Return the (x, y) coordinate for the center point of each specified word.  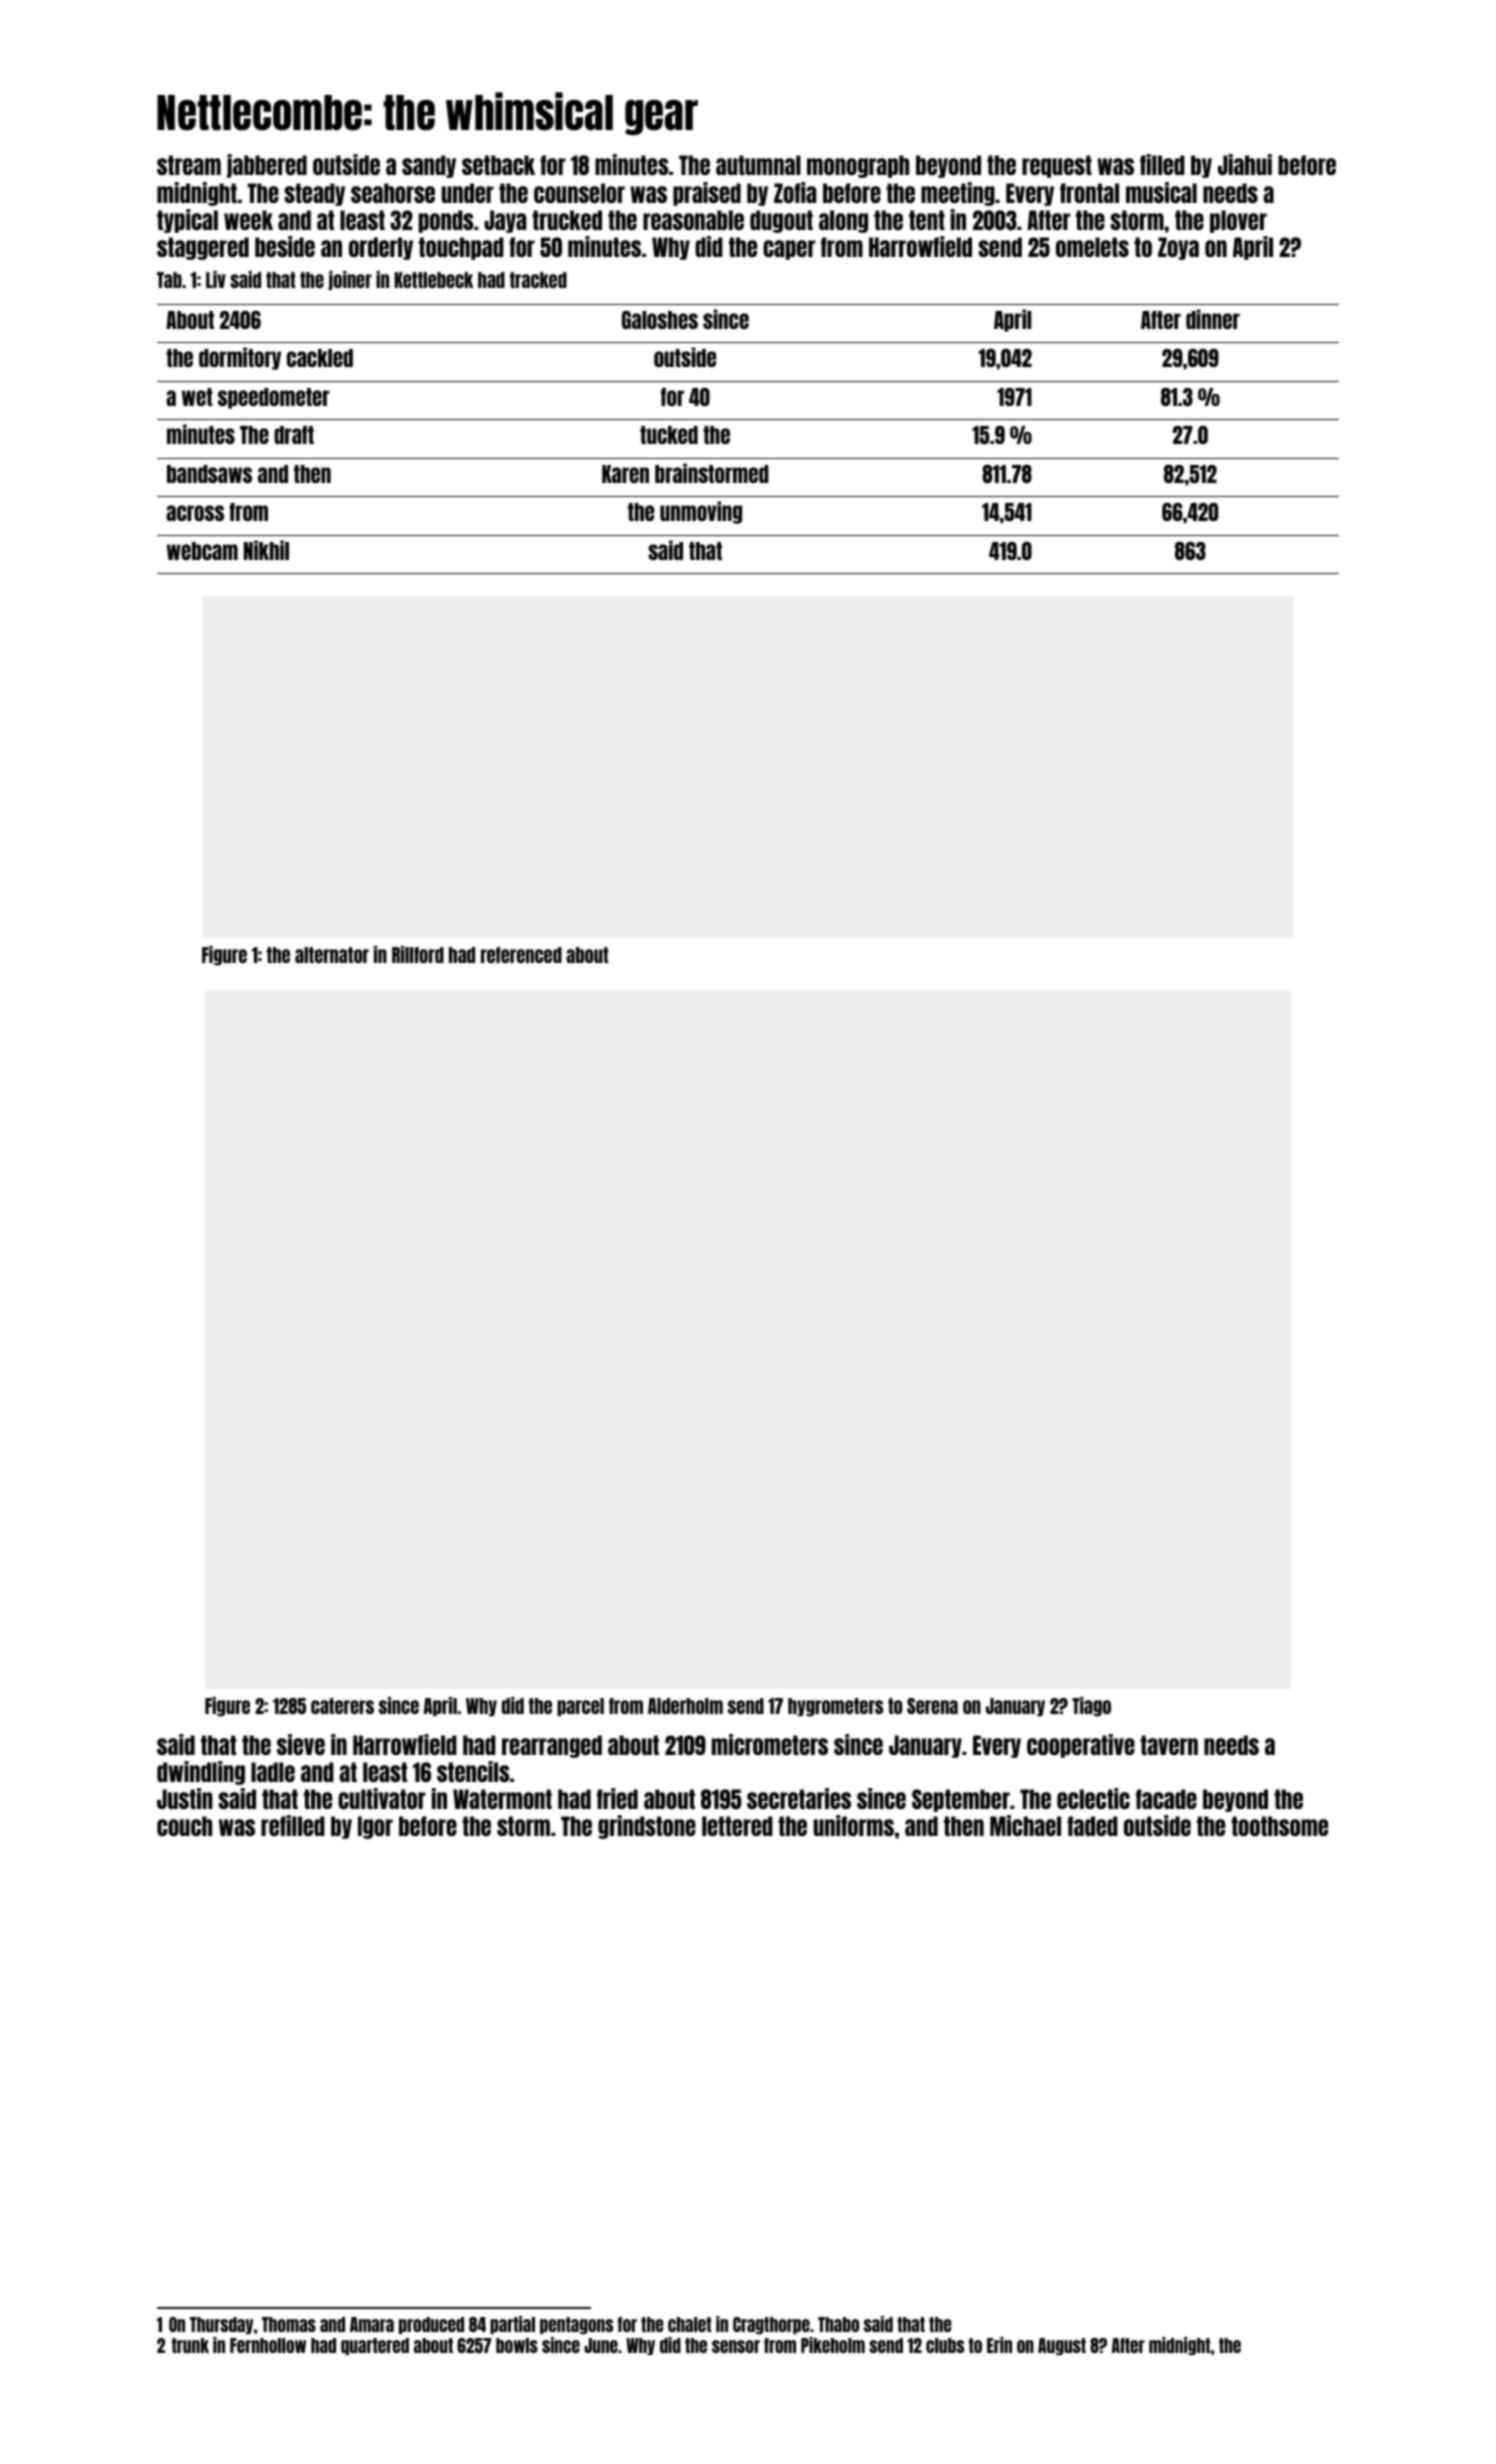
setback (498, 165)
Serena (932, 1706)
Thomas (289, 2324)
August (1062, 2346)
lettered (737, 1826)
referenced (521, 955)
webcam (202, 551)
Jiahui (1245, 164)
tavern (1169, 1745)
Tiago (1091, 1707)
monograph (858, 166)
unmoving (701, 512)
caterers (342, 1706)
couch (184, 1826)
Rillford (418, 954)
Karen (625, 474)
